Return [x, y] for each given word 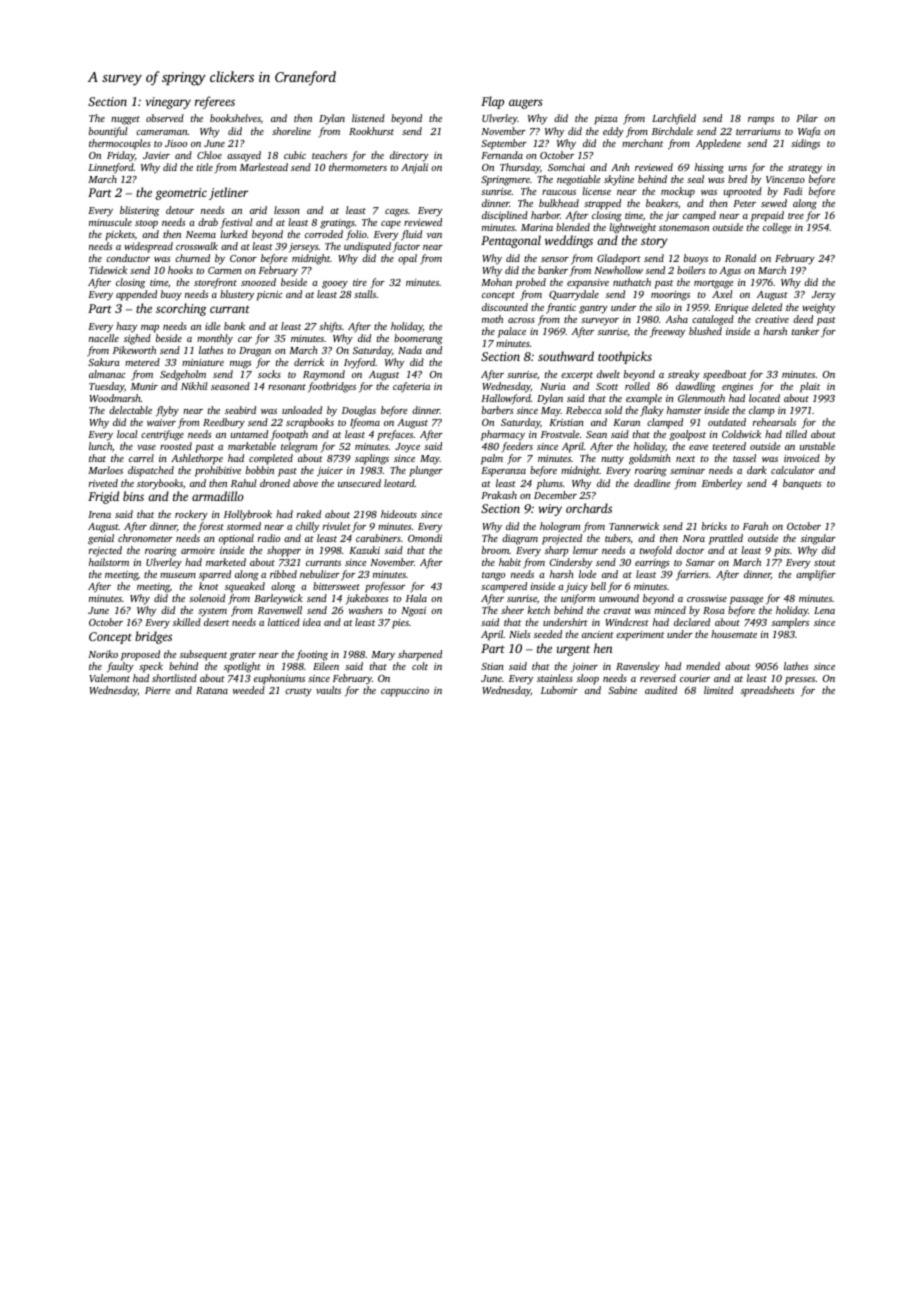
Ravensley [638, 667]
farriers [692, 575]
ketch [538, 610]
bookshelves [235, 118]
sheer [512, 610]
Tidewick [108, 270]
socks [269, 374]
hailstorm [109, 562]
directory [409, 156]
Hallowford [506, 399]
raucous [559, 192]
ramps [761, 121]
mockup [678, 192]
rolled [637, 386]
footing [312, 655]
